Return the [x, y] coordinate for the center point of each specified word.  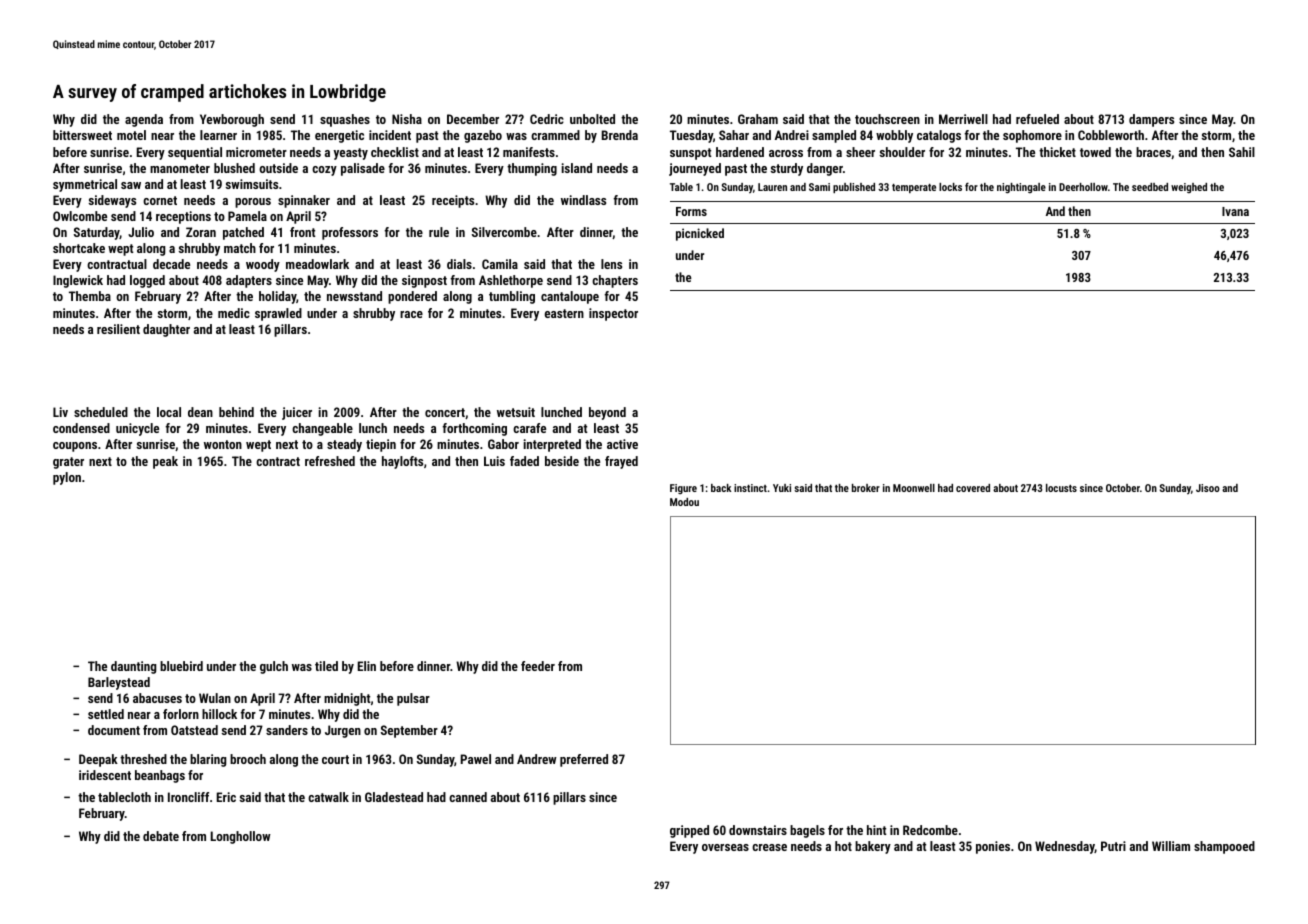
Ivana [1235, 211]
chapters [615, 281]
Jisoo [1208, 488]
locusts [1061, 488]
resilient [118, 329]
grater [68, 463]
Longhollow [241, 837]
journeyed [695, 169]
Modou [684, 502]
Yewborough [232, 120]
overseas [725, 847]
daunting [133, 667]
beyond [607, 413]
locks [950, 187]
